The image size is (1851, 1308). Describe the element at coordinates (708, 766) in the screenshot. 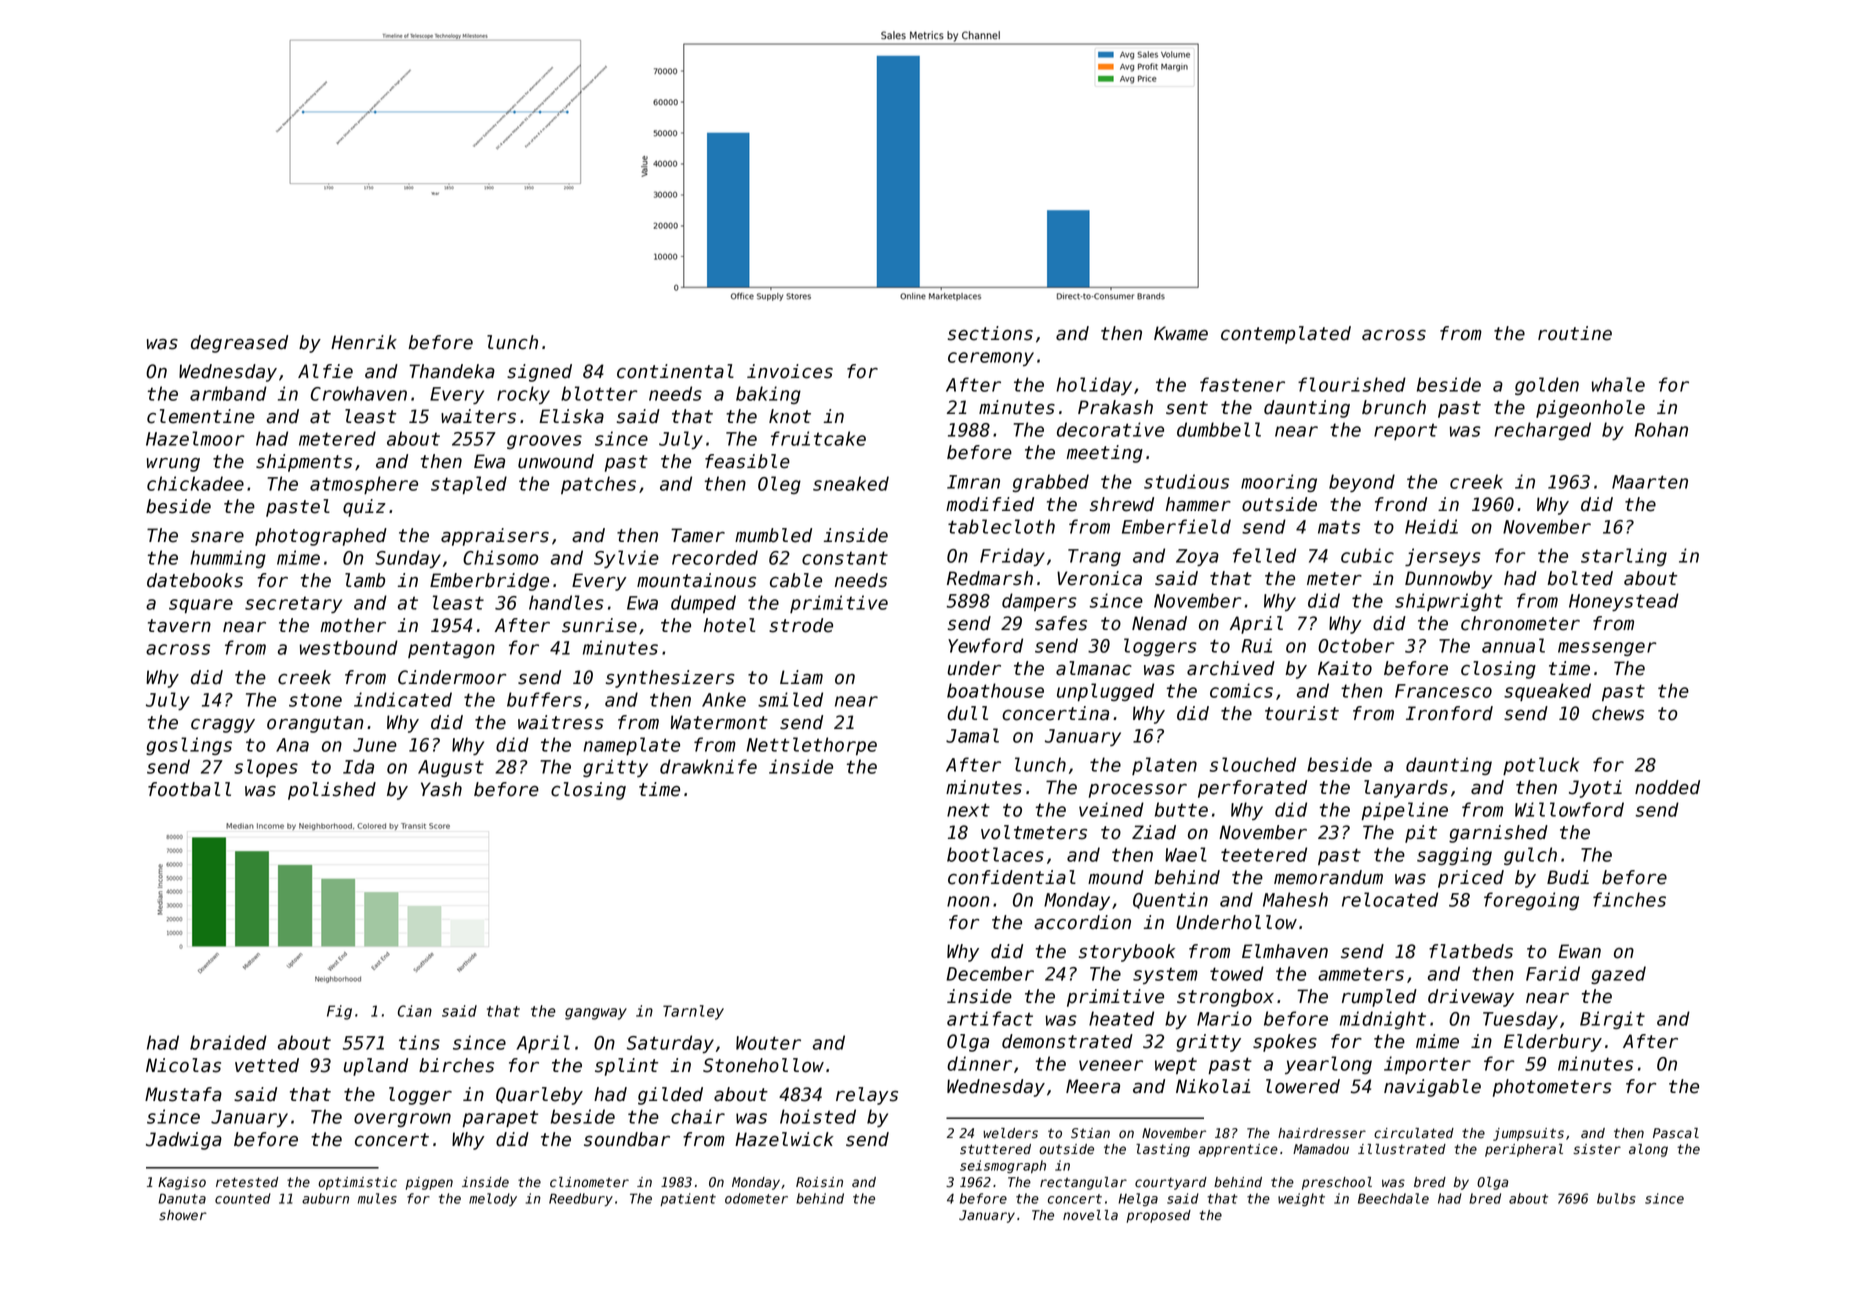

I see `drawknife` at that location.
